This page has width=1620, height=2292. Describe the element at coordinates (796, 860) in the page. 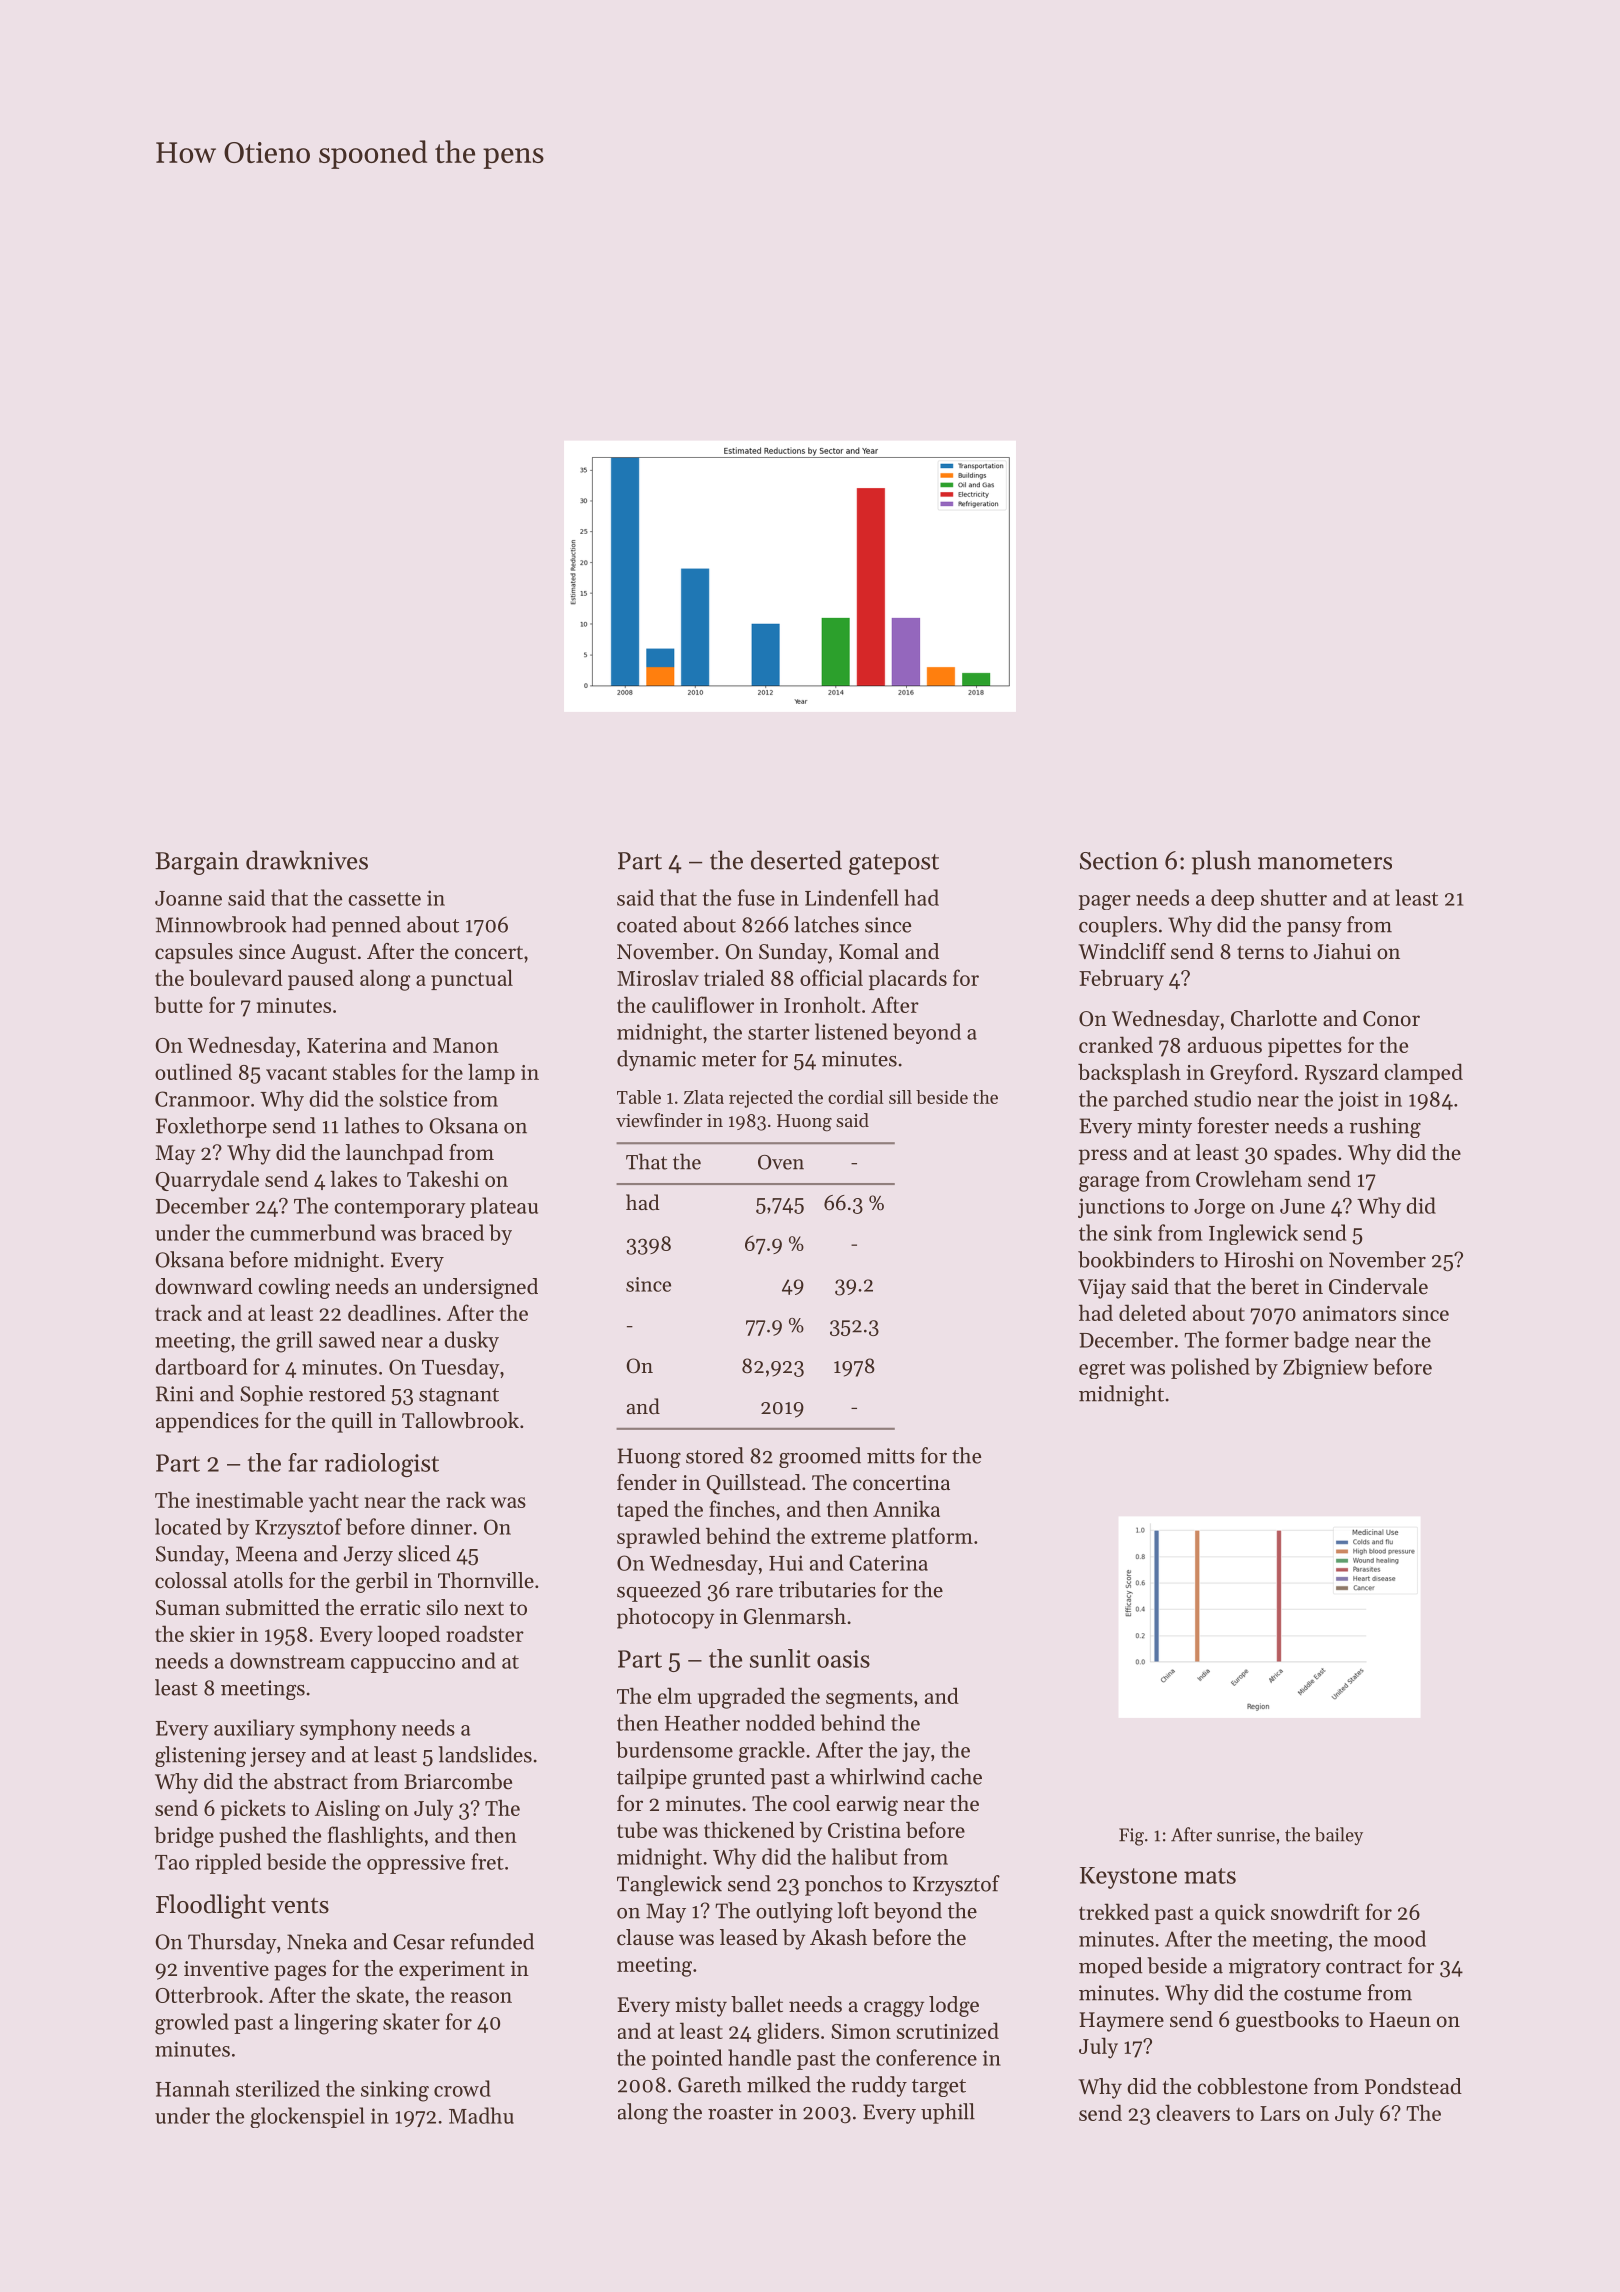

I see `deserted` at that location.
